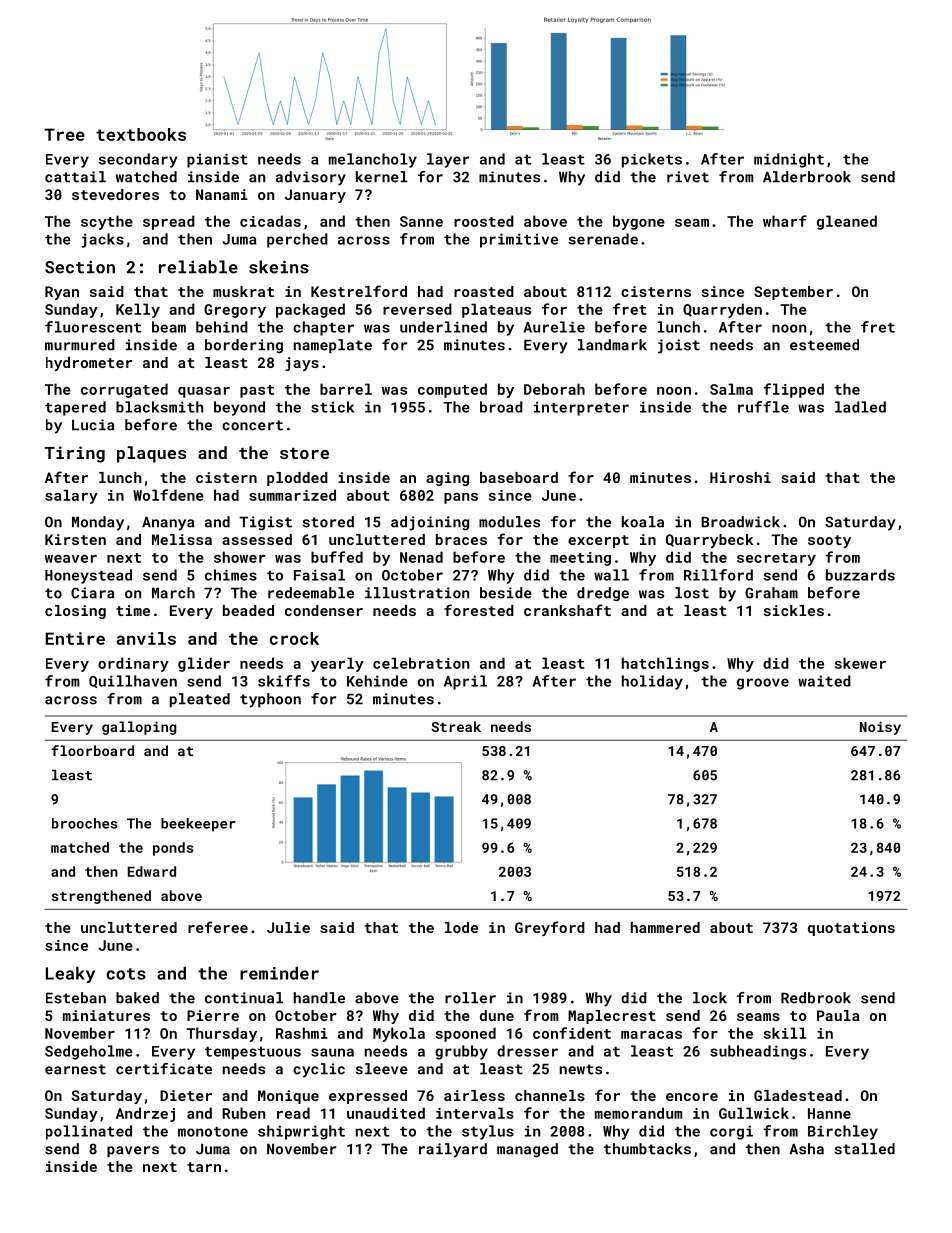  Describe the element at coordinates (182, 539) in the image. I see `Melissa` at that location.
